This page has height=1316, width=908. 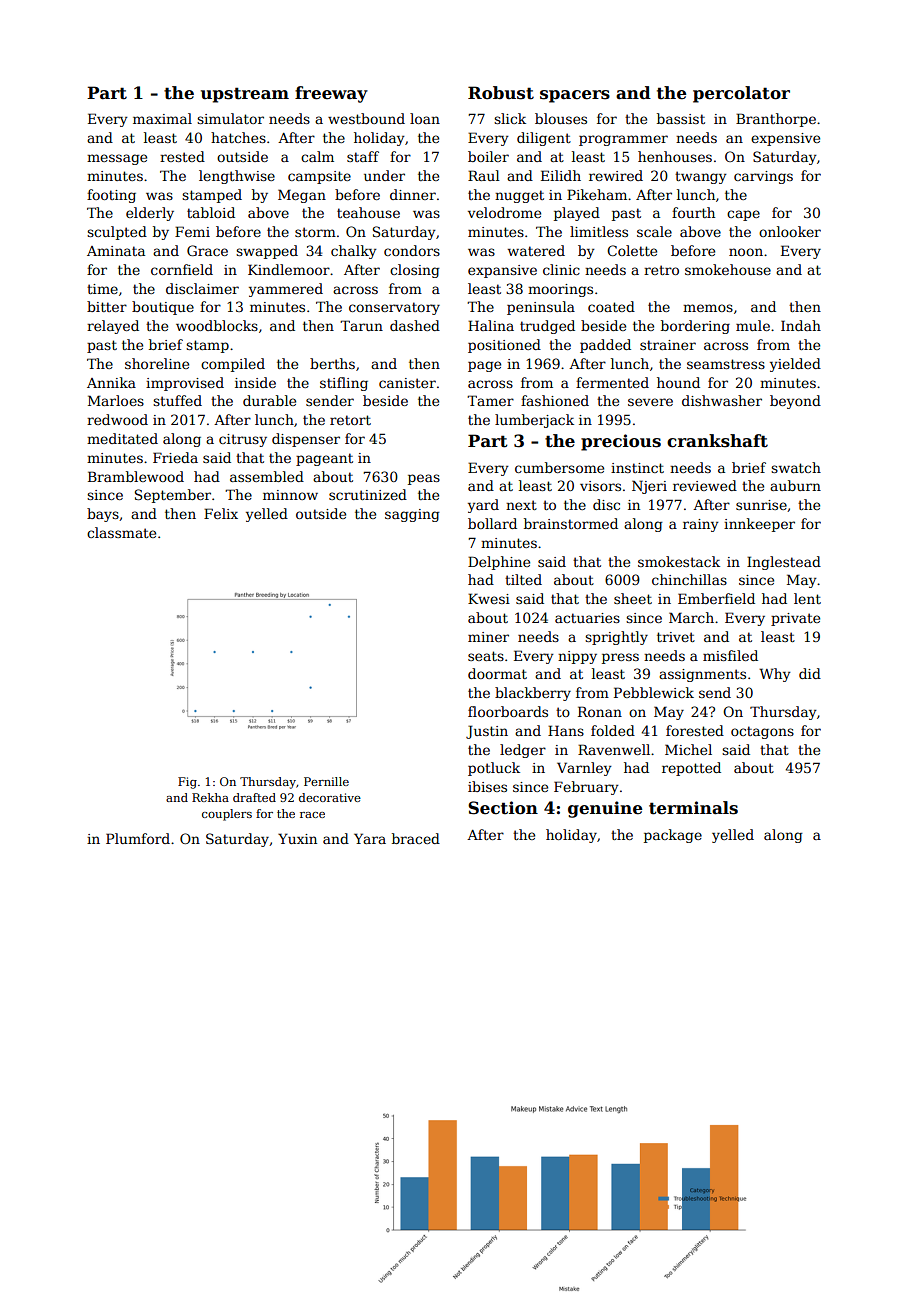 What do you see at coordinates (368, 494) in the page?
I see `scrutinized` at bounding box center [368, 494].
